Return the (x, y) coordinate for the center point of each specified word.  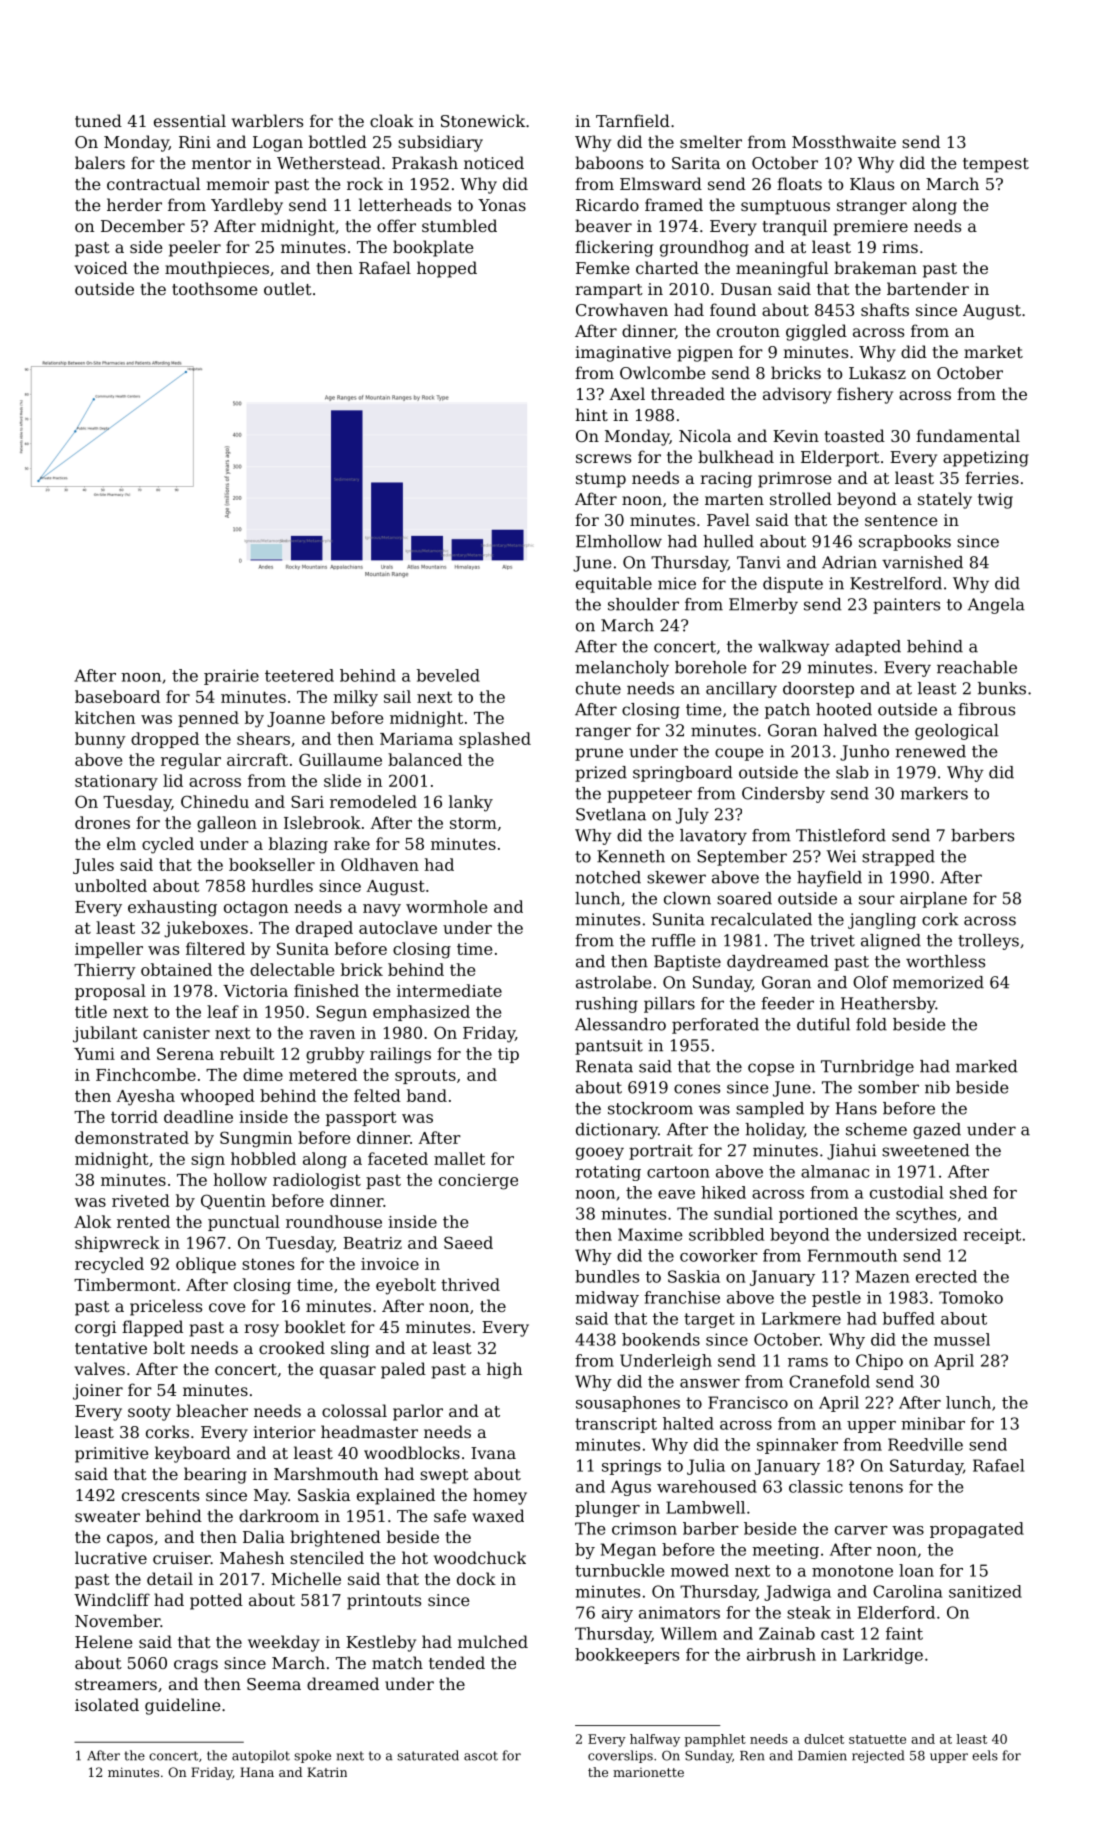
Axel (627, 393)
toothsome (215, 288)
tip (508, 1055)
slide (342, 780)
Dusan (746, 289)
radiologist (317, 1181)
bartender (928, 288)
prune (599, 754)
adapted (868, 648)
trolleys (988, 942)
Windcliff (112, 1599)
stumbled (459, 225)
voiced (101, 267)
